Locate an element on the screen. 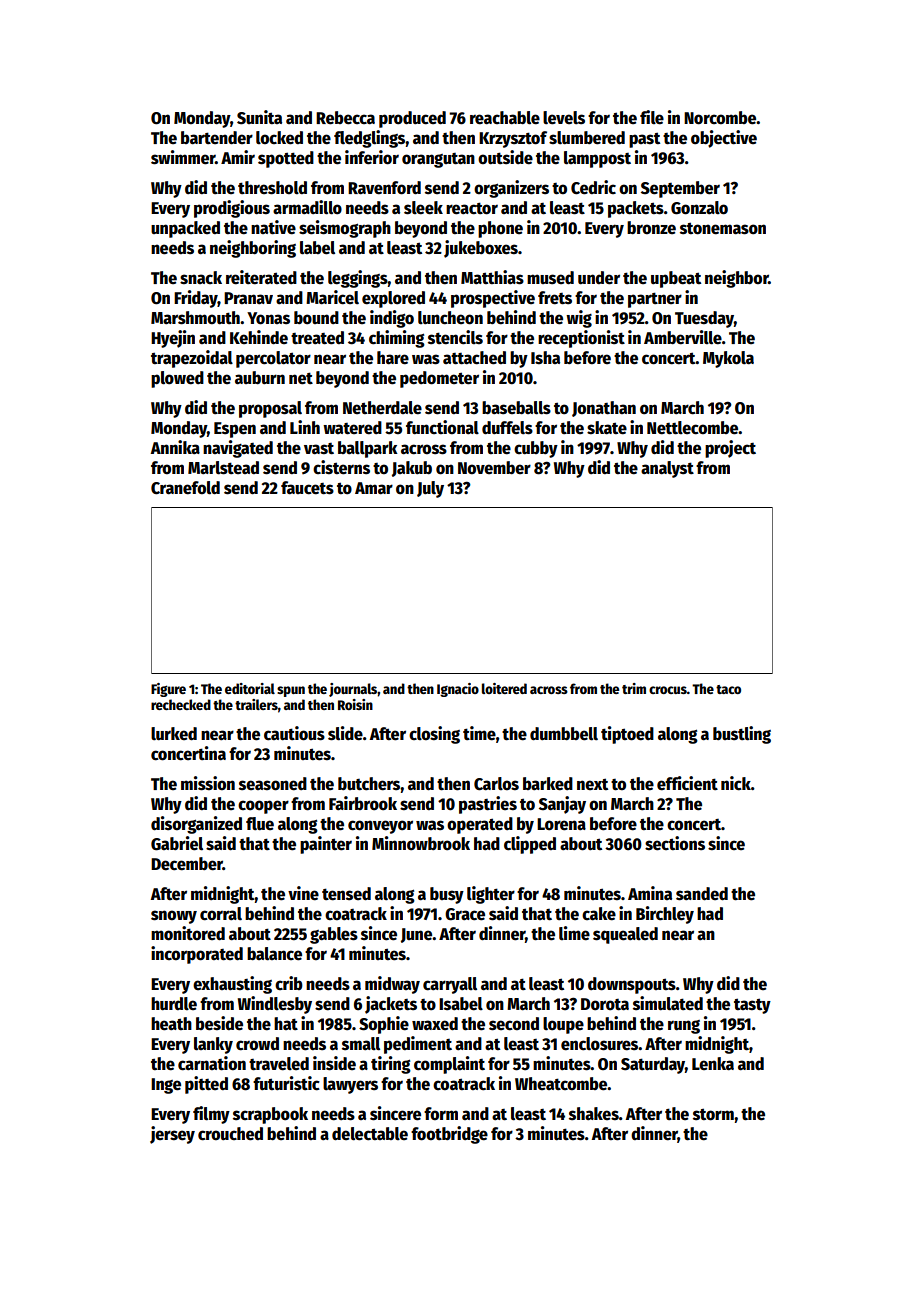 The width and height of the screenshot is (924, 1311). Carlos is located at coordinates (496, 784).
